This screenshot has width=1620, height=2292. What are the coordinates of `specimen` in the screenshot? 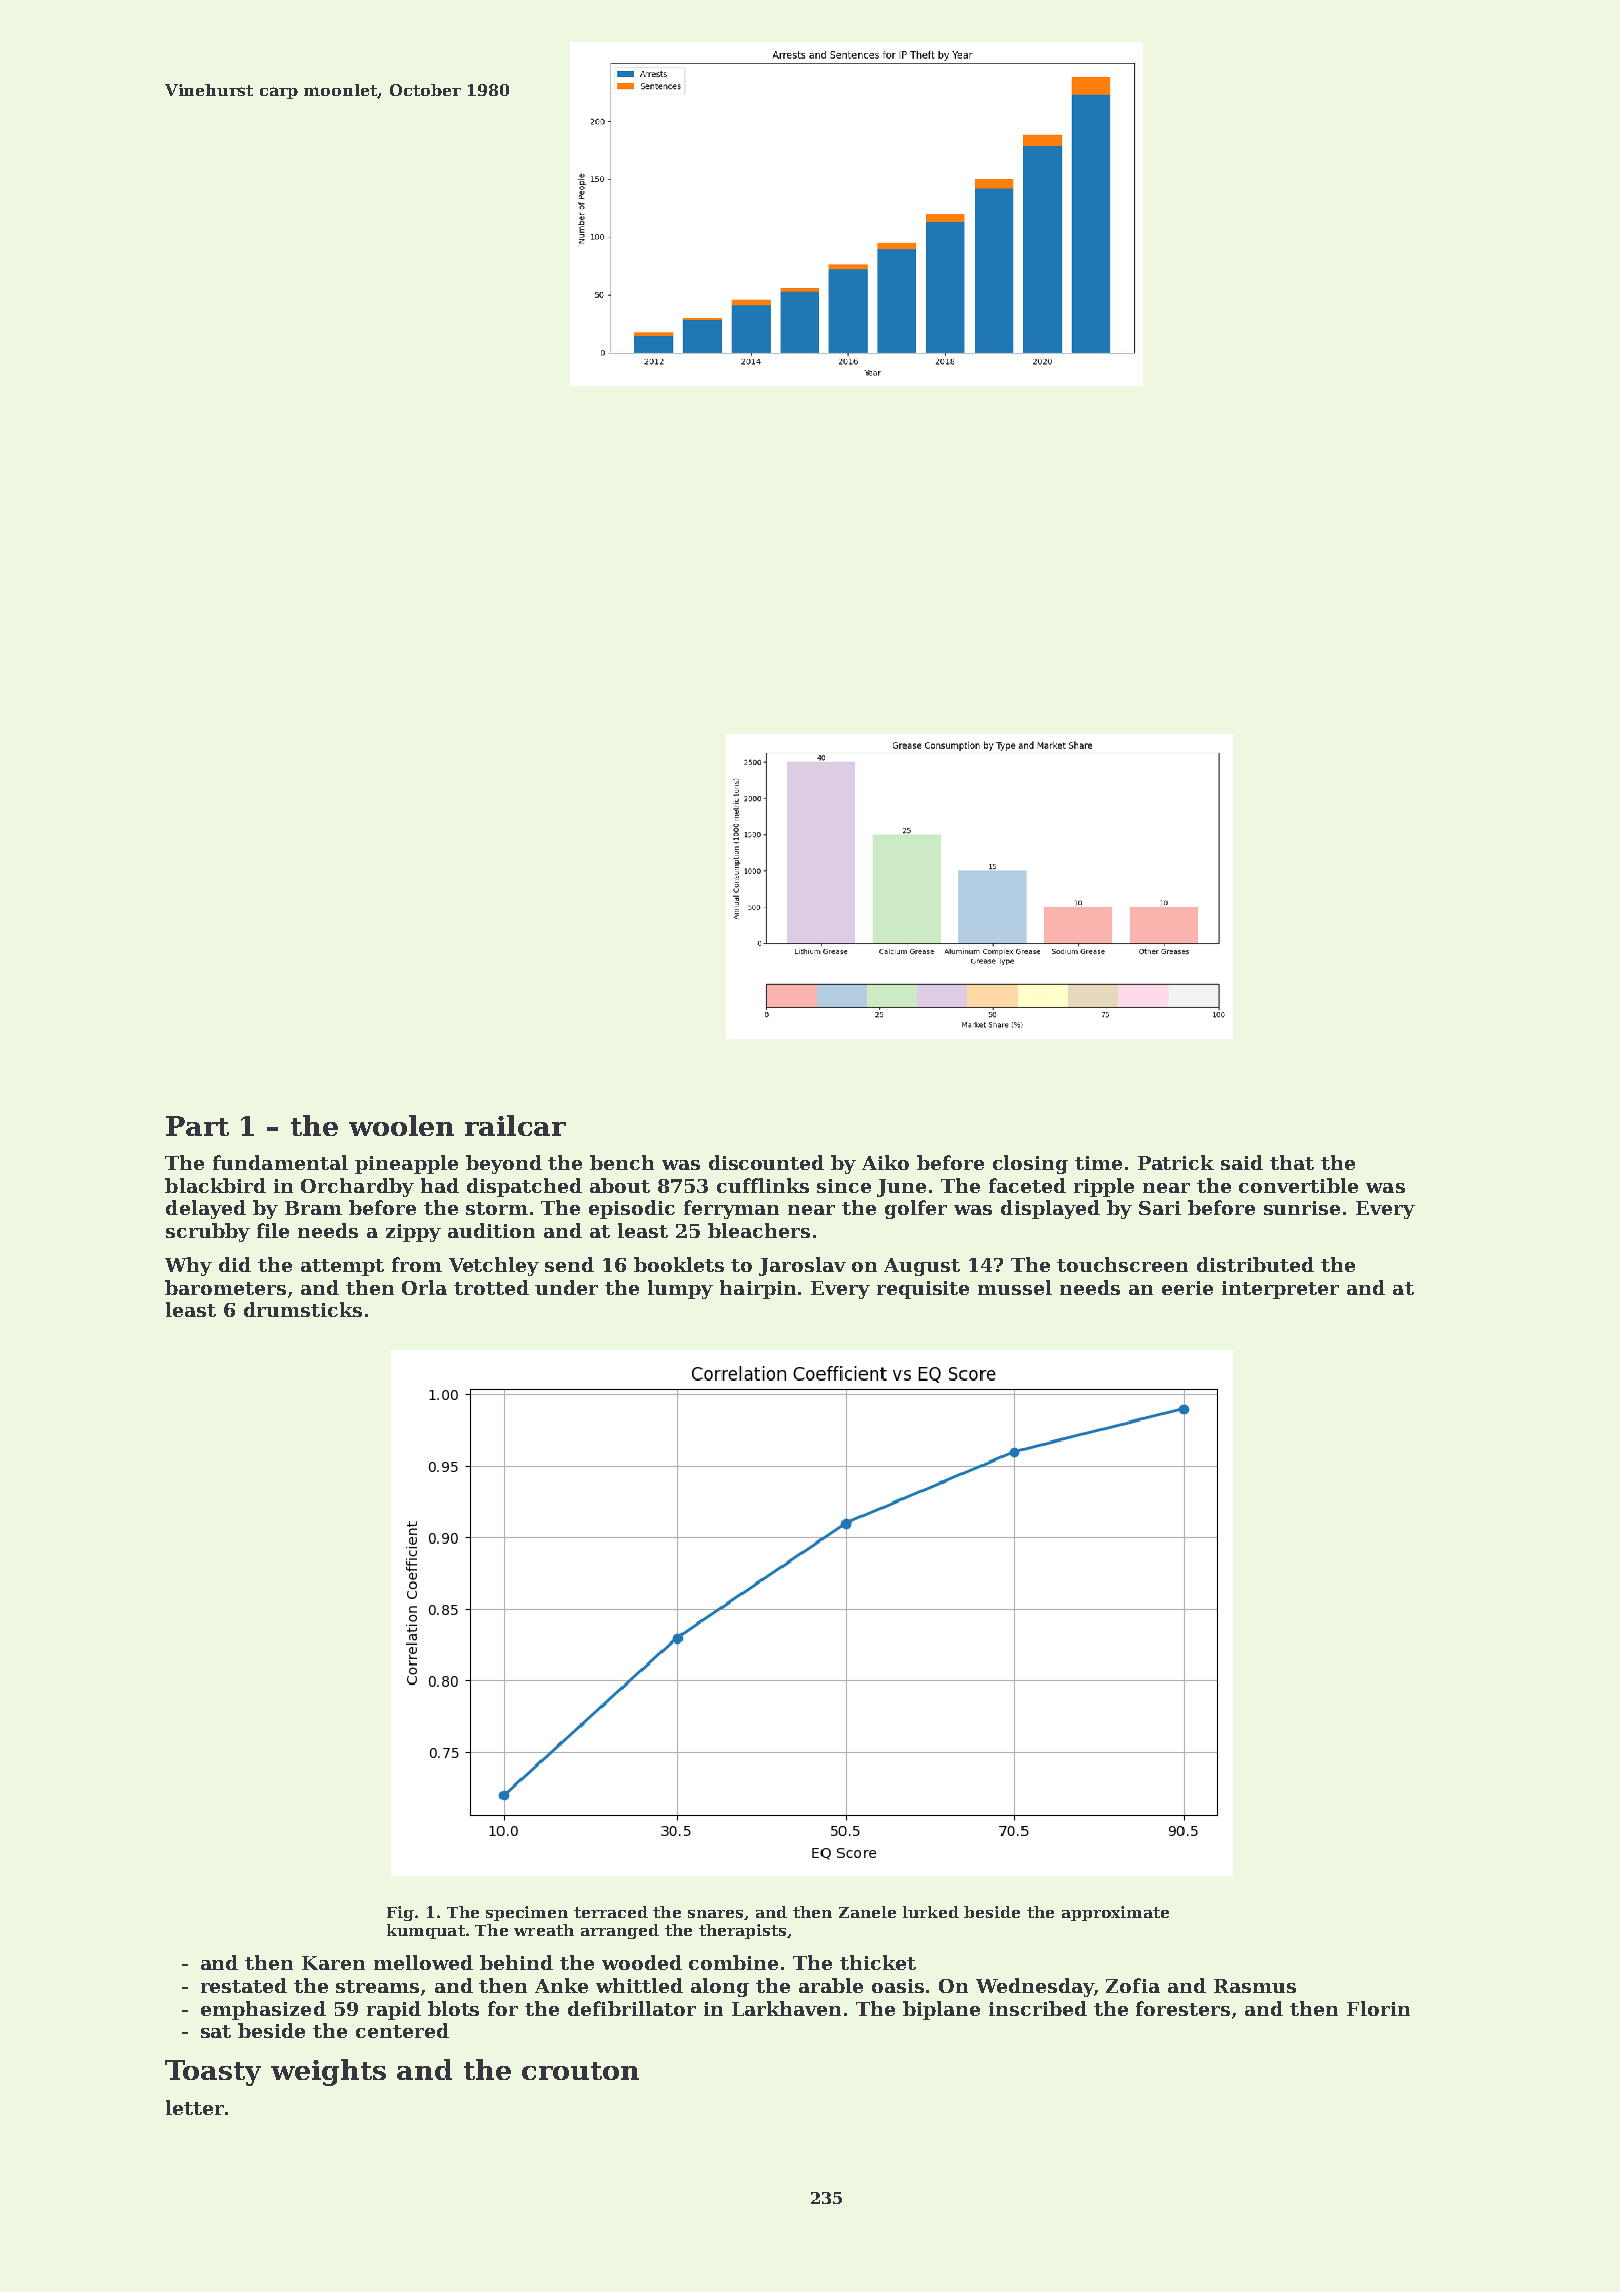 It's located at (527, 1913).
